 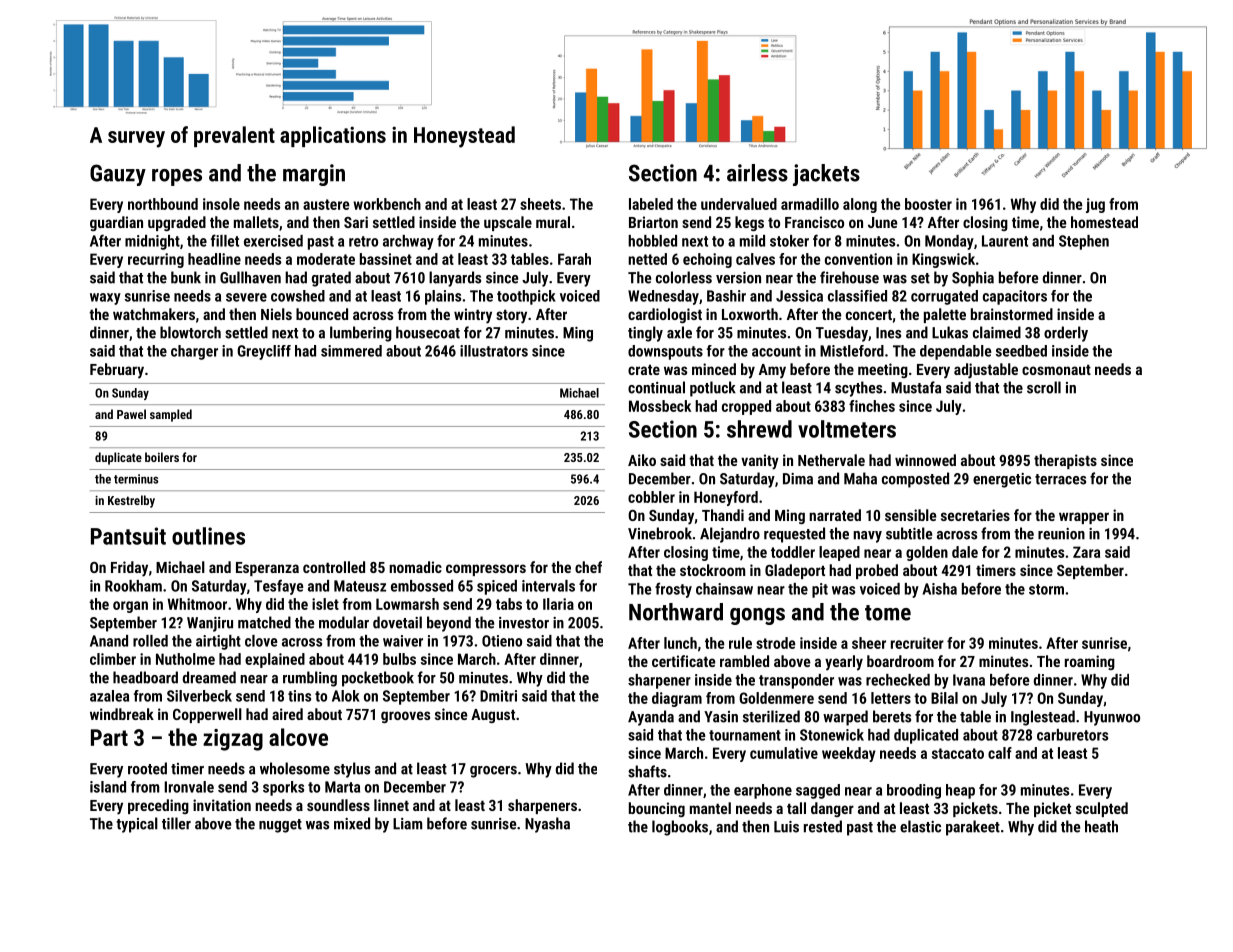 What do you see at coordinates (860, 205) in the screenshot?
I see `along` at bounding box center [860, 205].
